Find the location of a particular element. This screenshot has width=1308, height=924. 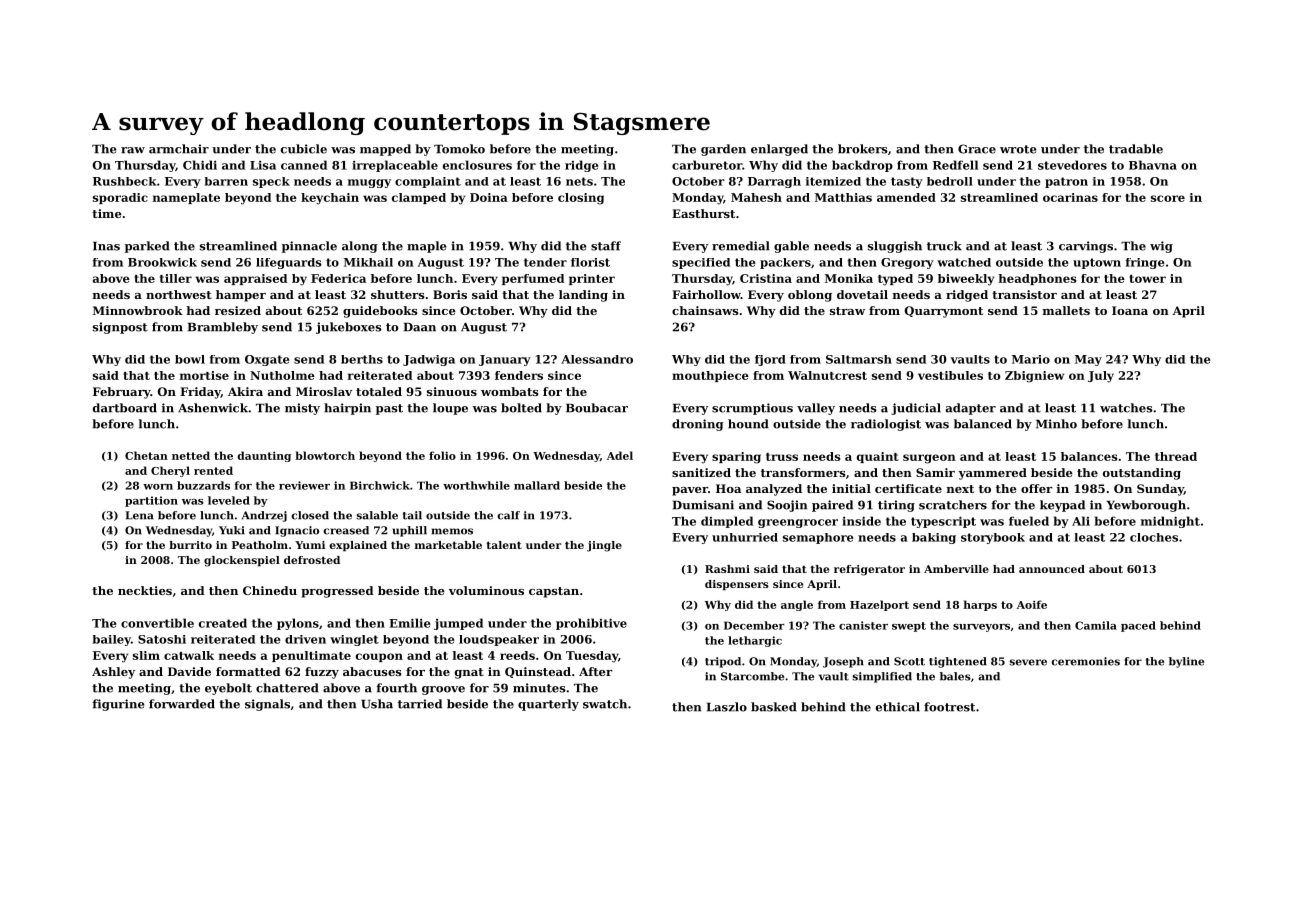

carvings is located at coordinates (1086, 247).
